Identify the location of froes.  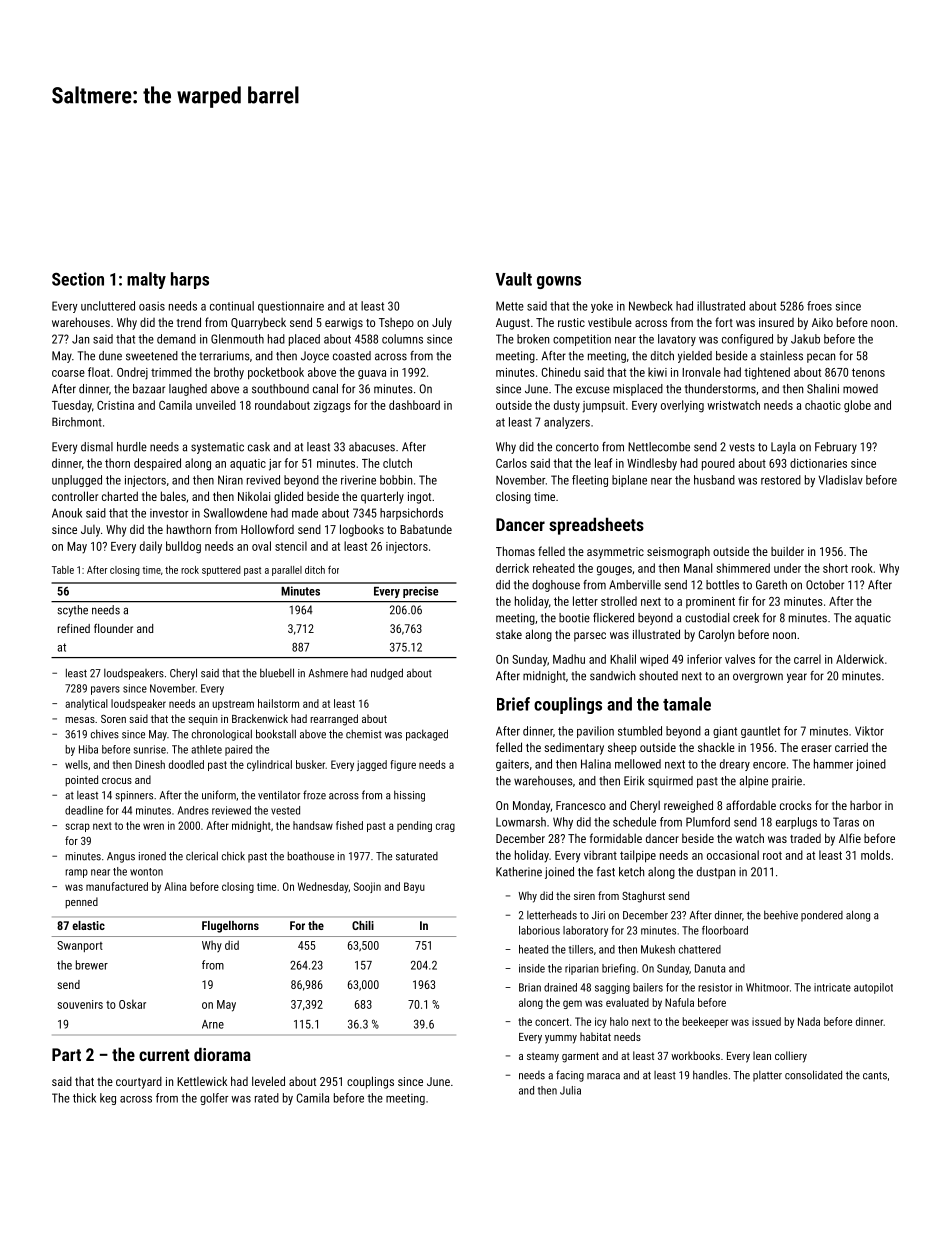
(819, 306).
